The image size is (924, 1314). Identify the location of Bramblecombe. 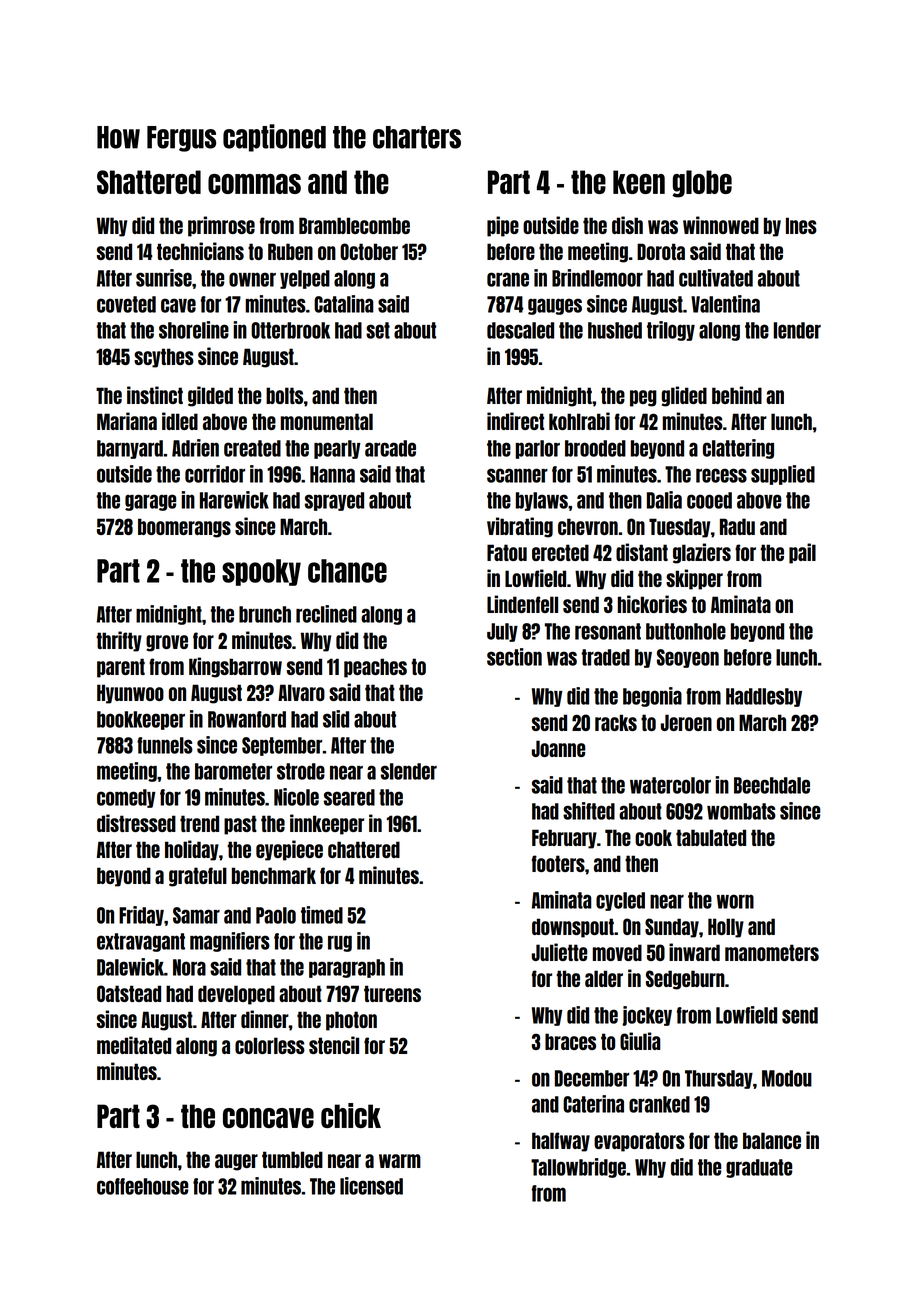
(354, 225).
